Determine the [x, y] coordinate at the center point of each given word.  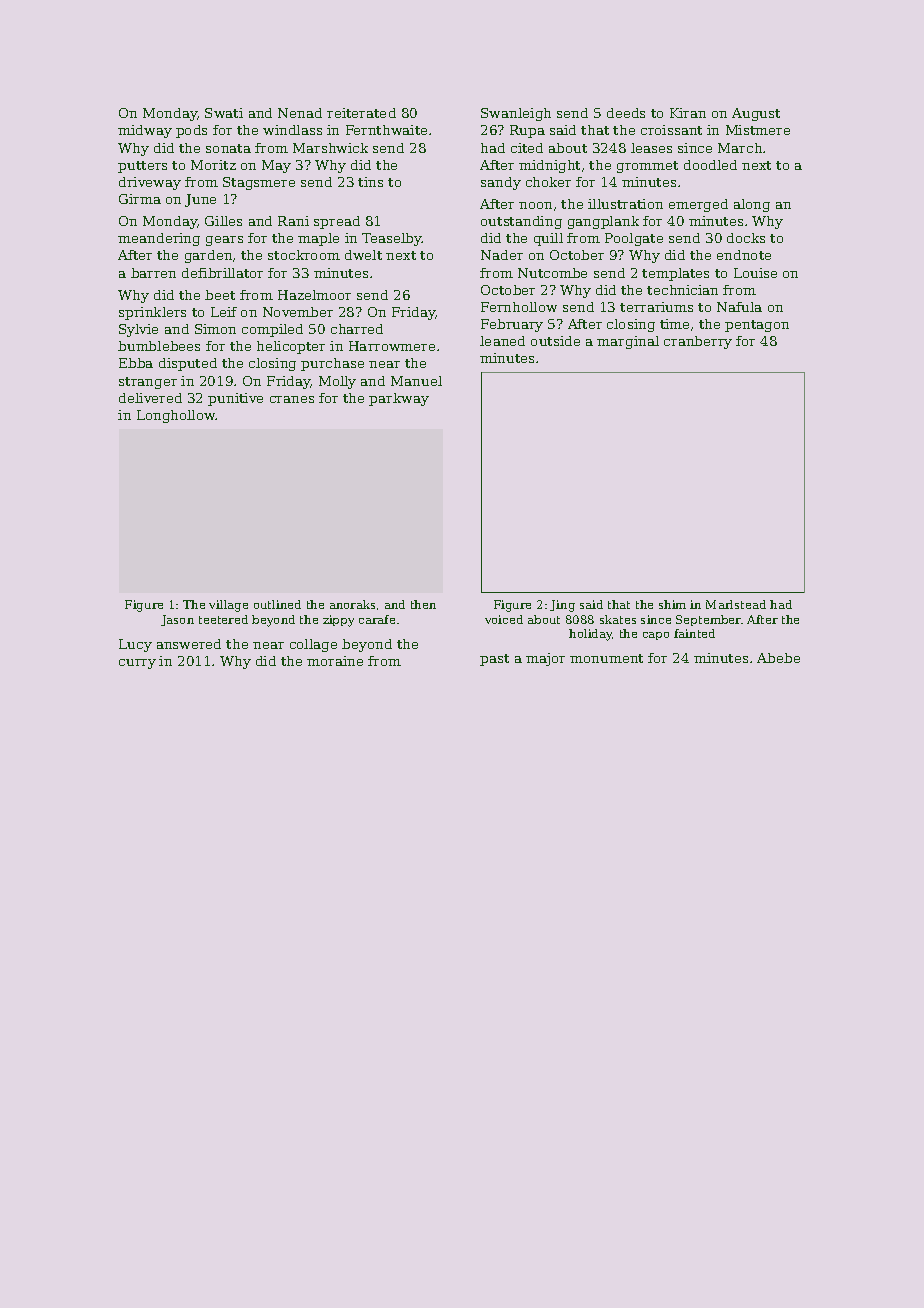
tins [370, 182]
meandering [159, 239]
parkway [399, 399]
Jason [177, 620]
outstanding [521, 222]
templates [675, 274]
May [276, 166]
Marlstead [736, 604]
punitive [235, 399]
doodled [710, 165]
